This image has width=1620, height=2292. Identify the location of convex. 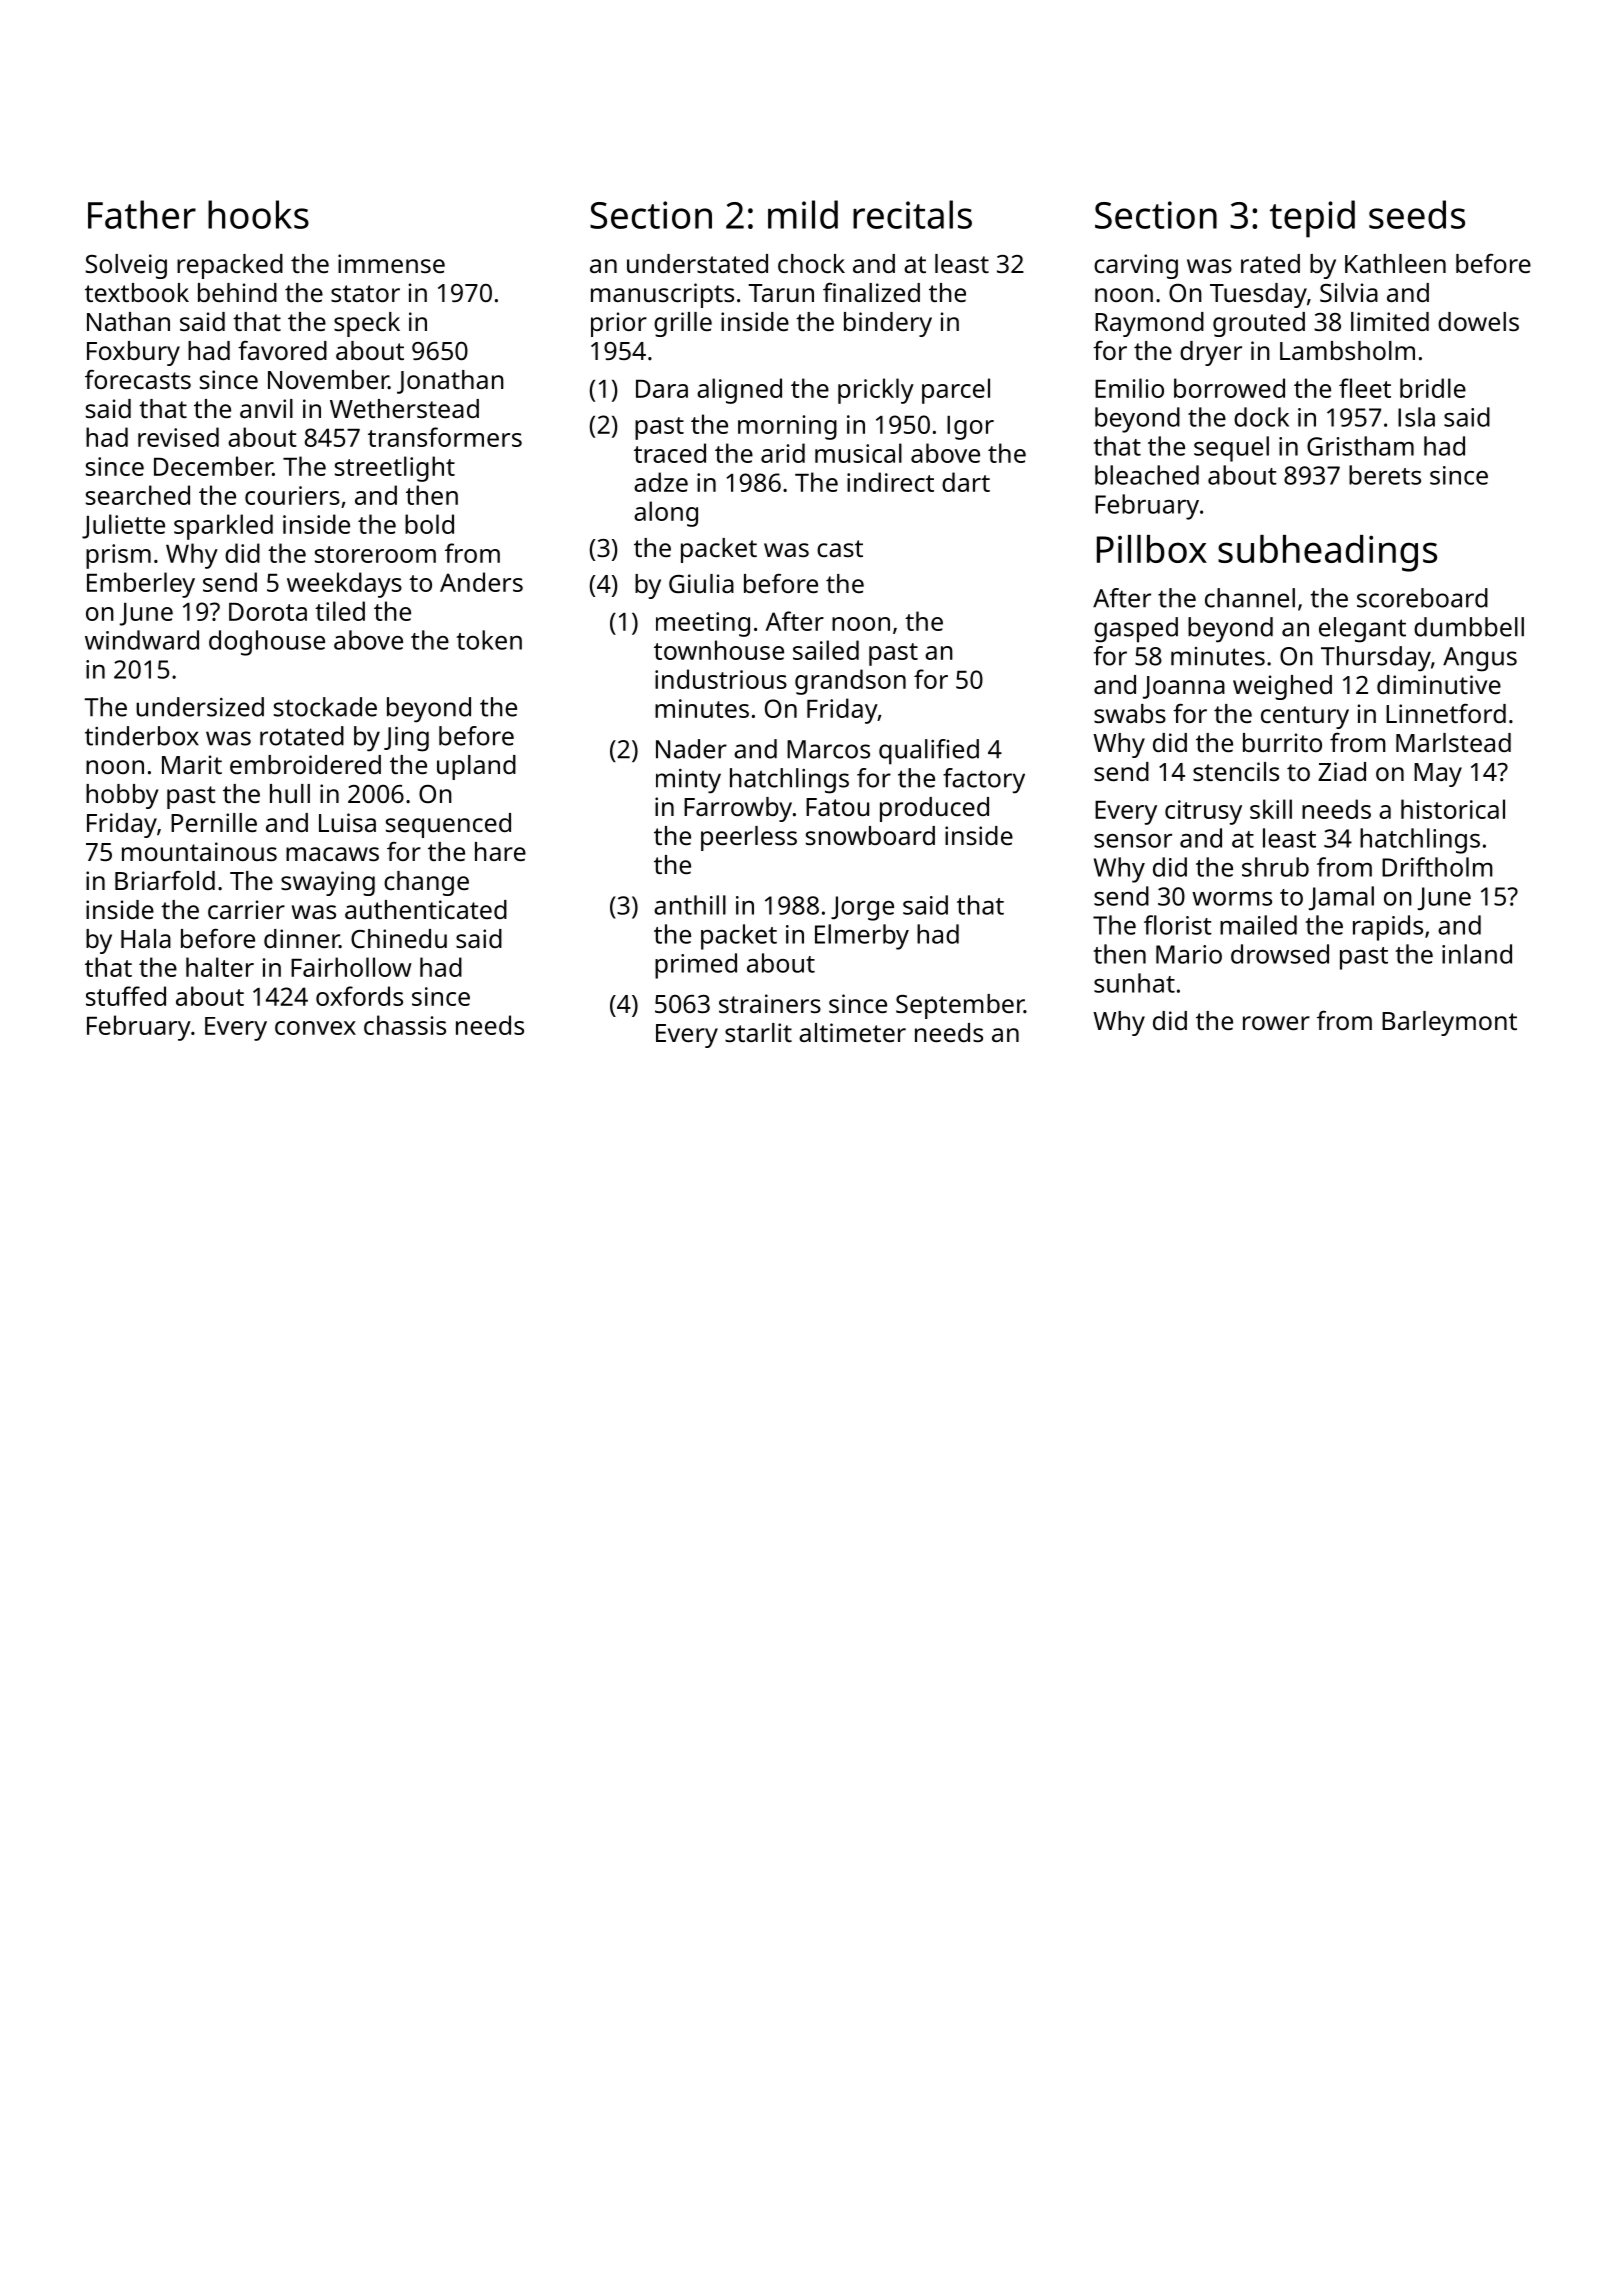
(315, 1028).
